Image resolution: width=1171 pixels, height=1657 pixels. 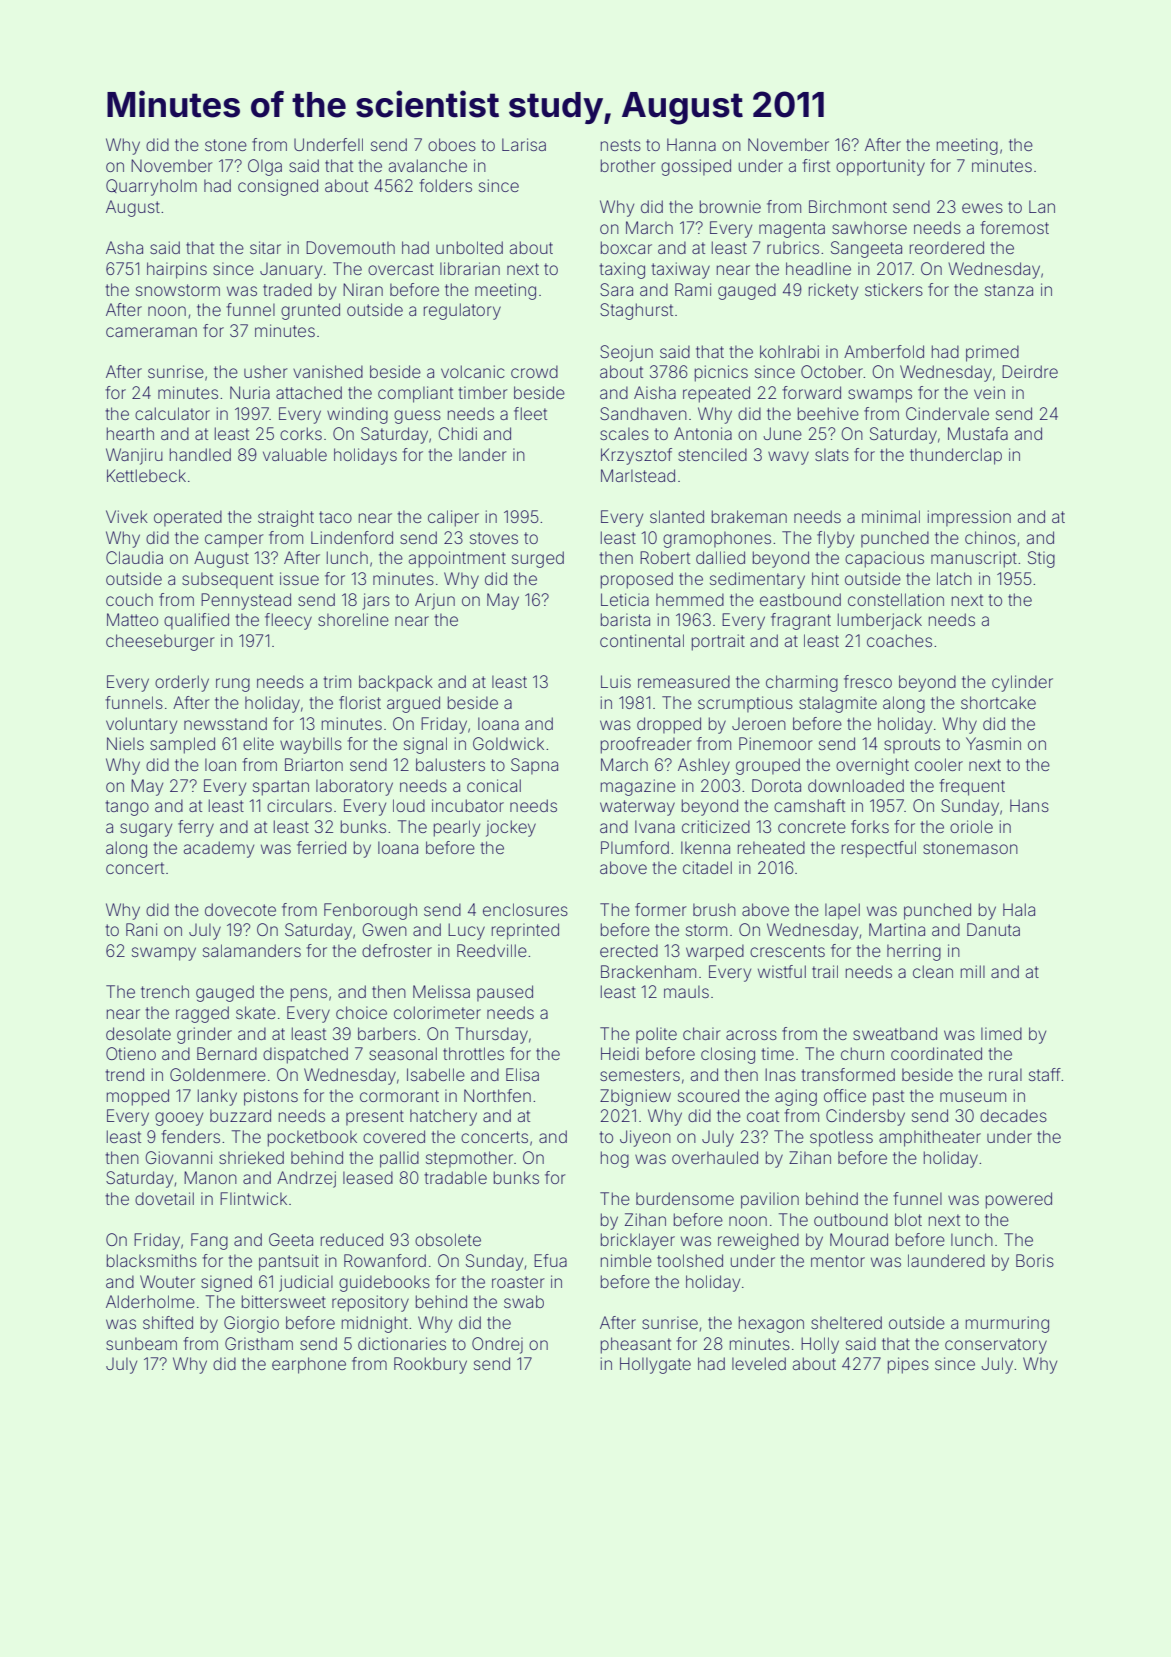 I want to click on trail, so click(x=825, y=971).
